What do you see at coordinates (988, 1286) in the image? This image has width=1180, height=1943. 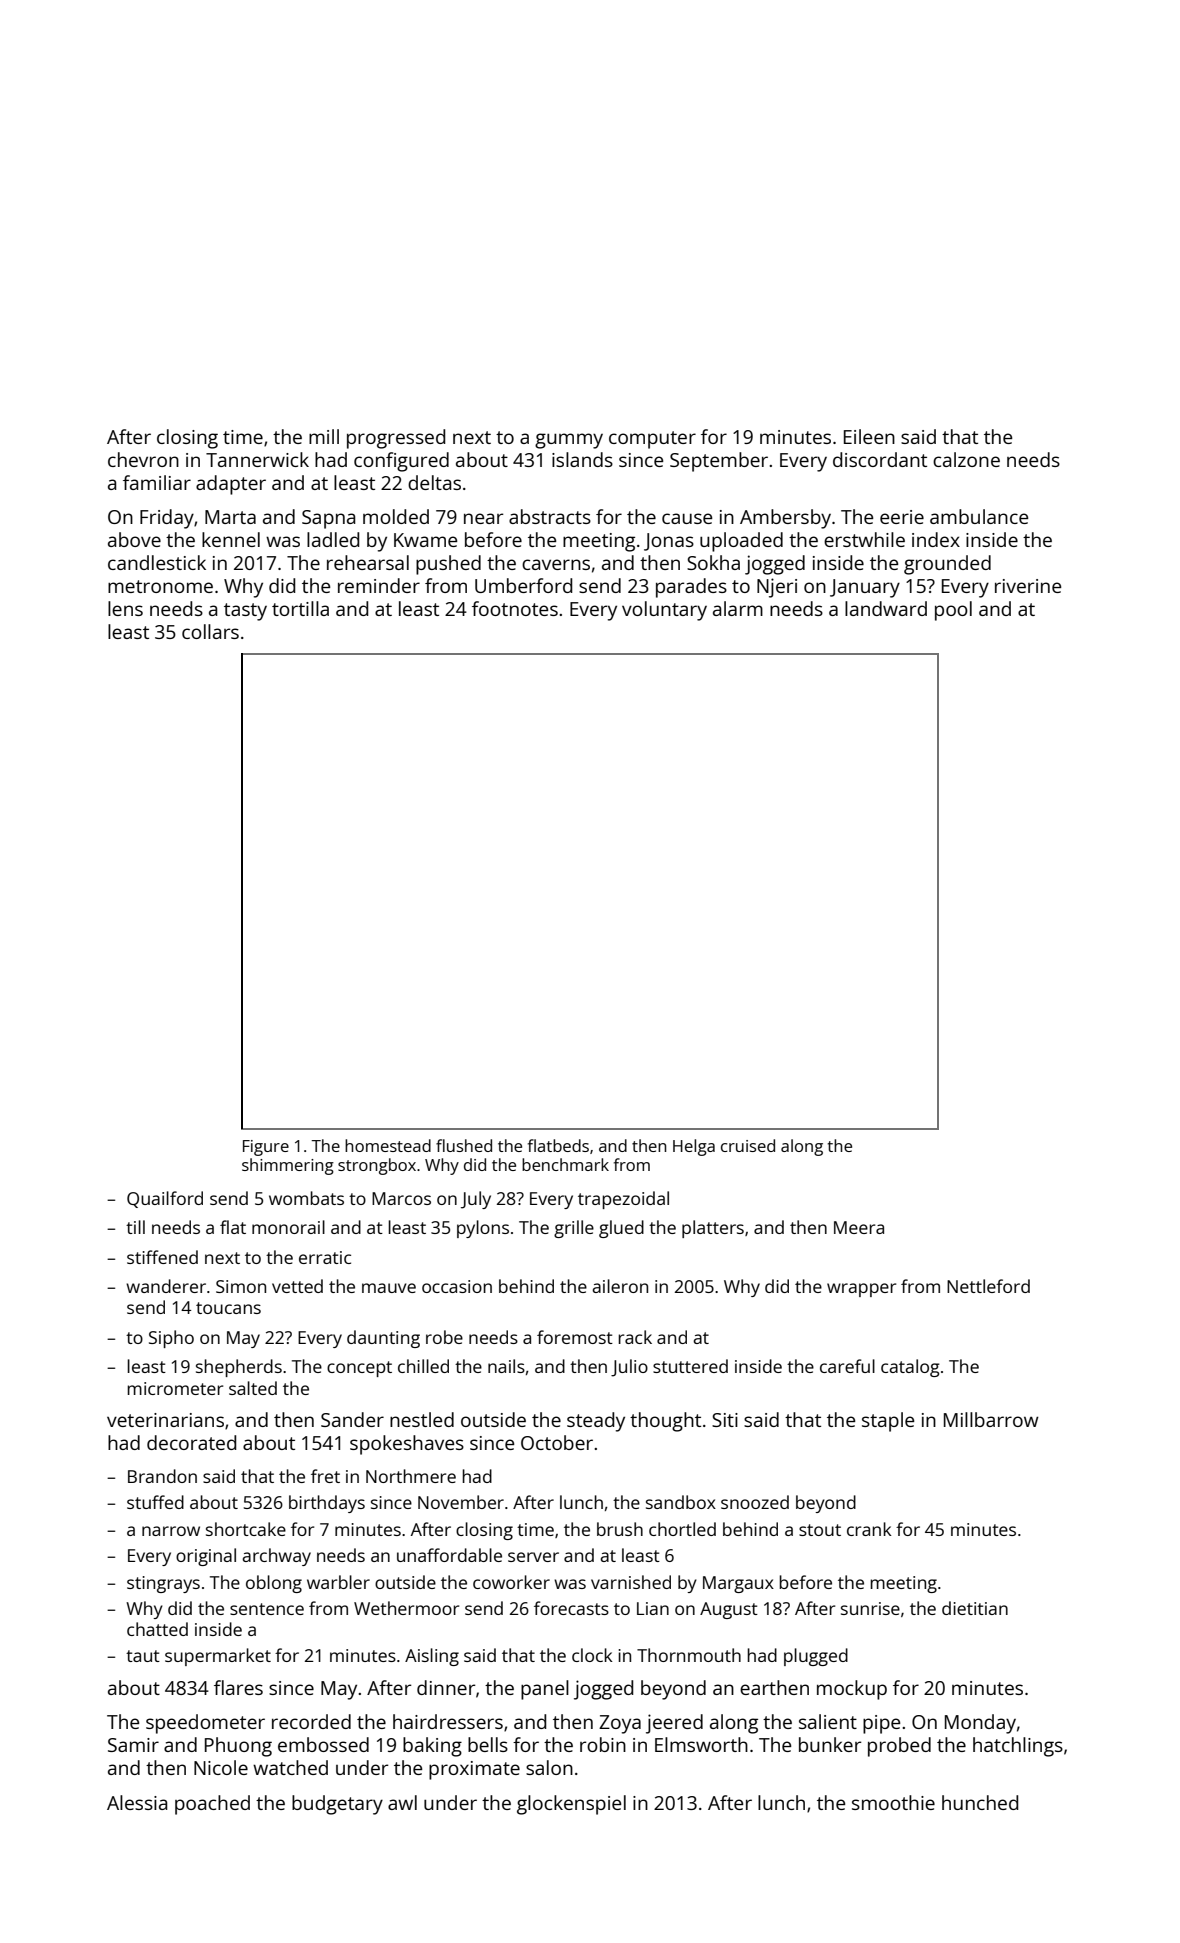 I see `Nettleford` at bounding box center [988, 1286].
